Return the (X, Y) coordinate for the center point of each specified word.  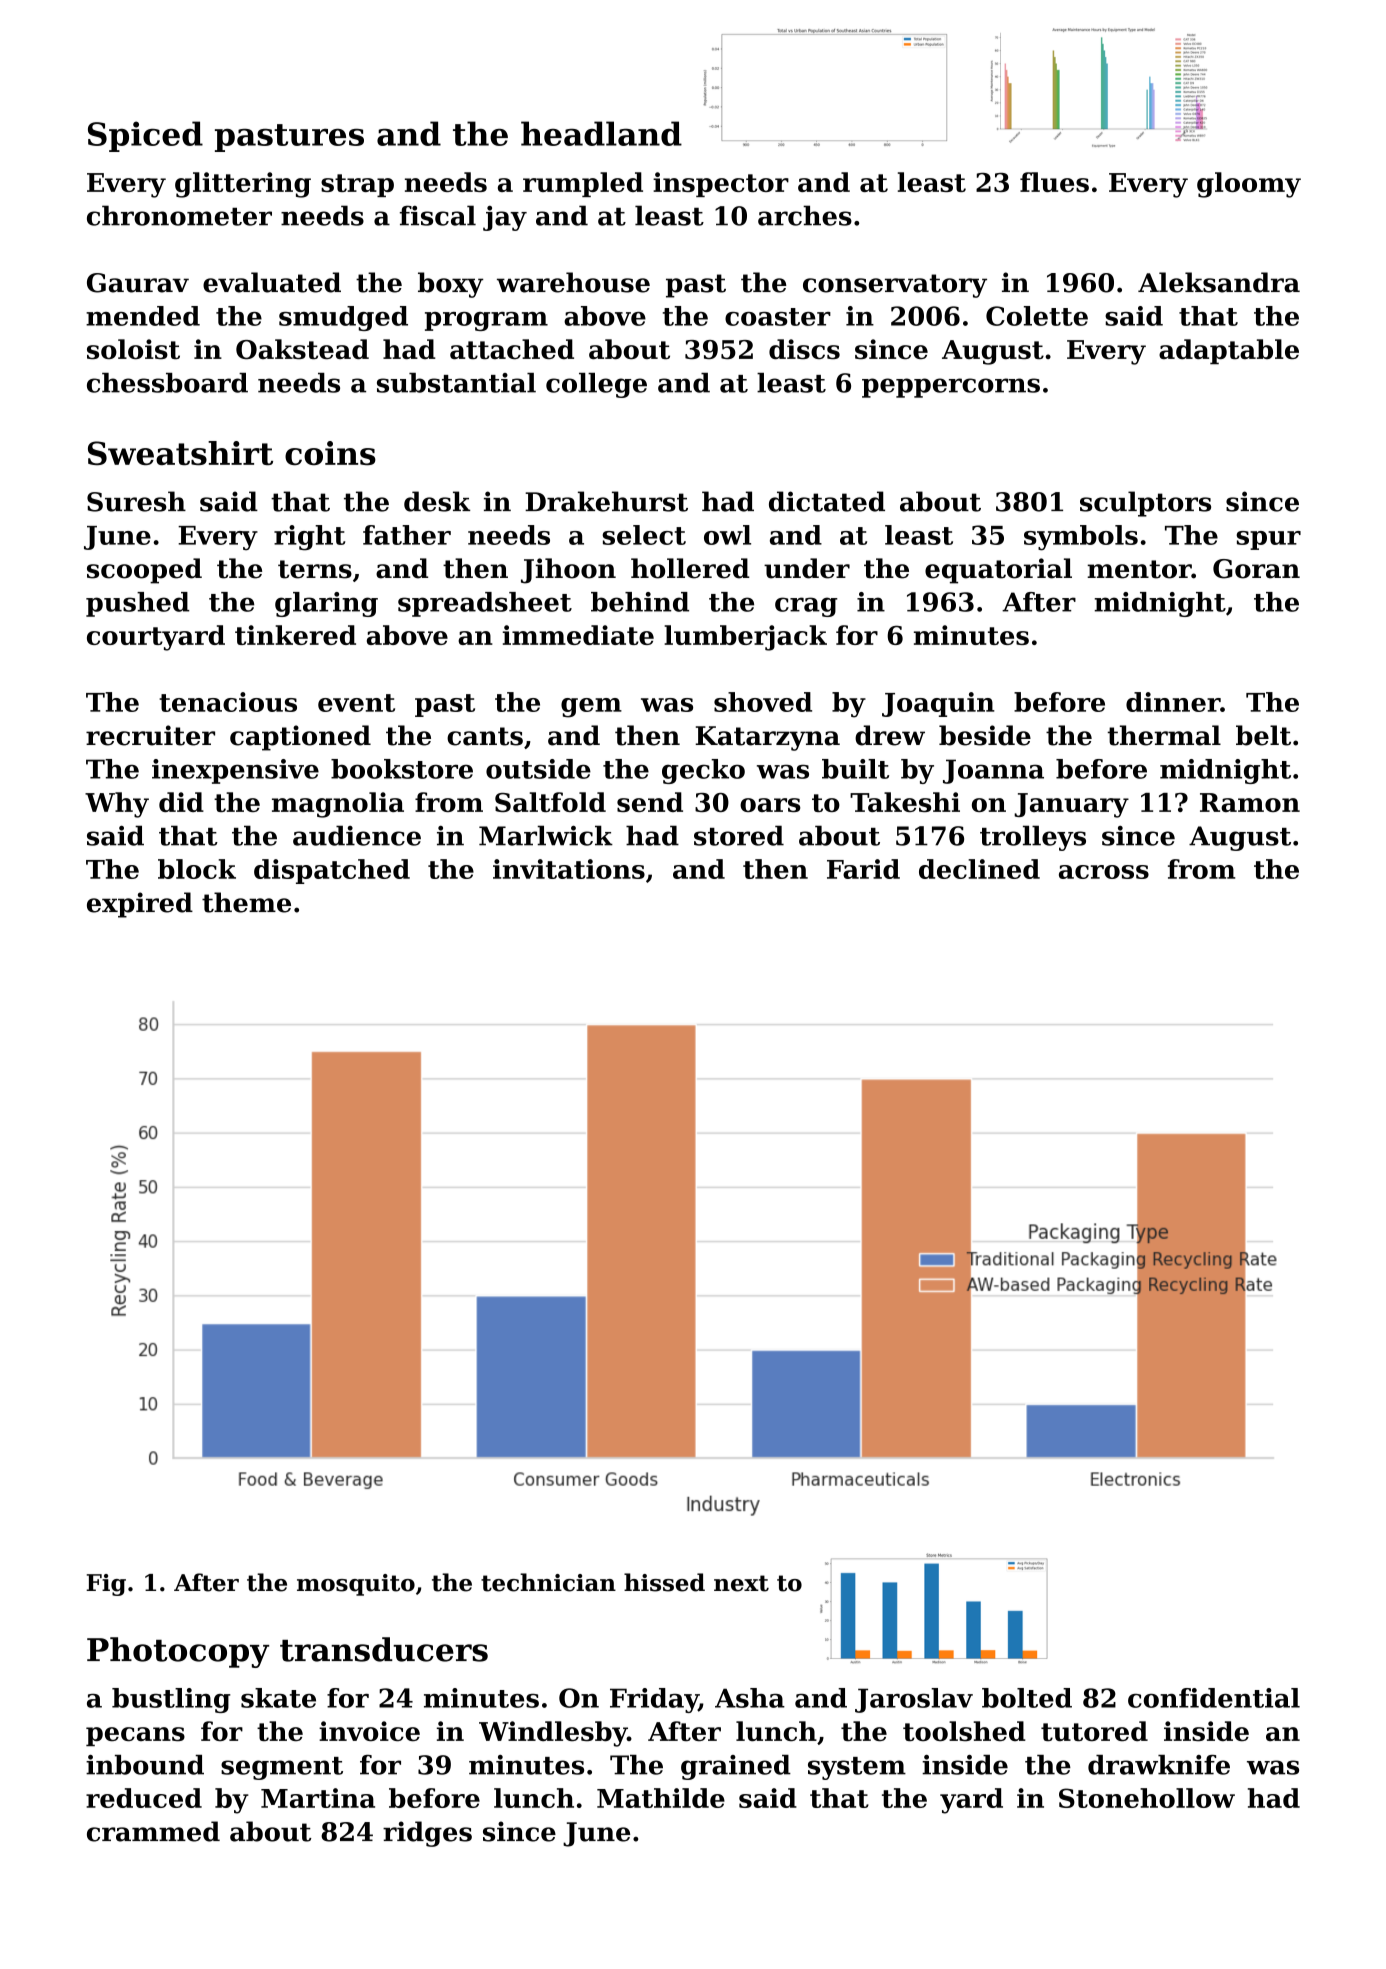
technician (548, 1582)
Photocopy (178, 1652)
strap (357, 185)
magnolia (338, 805)
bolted (1027, 1698)
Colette (1037, 316)
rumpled (583, 184)
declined (979, 869)
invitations (569, 869)
